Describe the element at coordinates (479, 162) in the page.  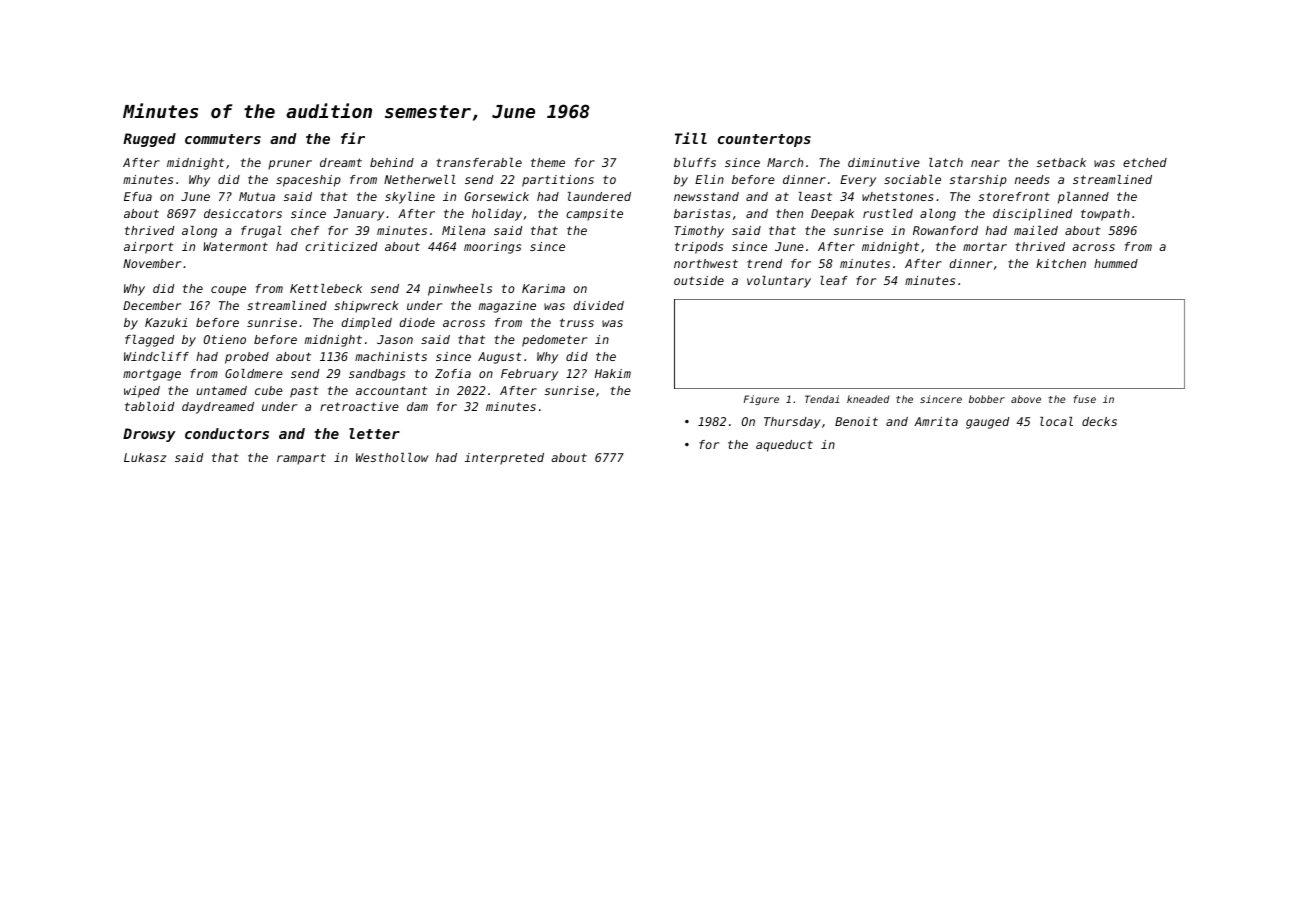
I see `transferable` at that location.
